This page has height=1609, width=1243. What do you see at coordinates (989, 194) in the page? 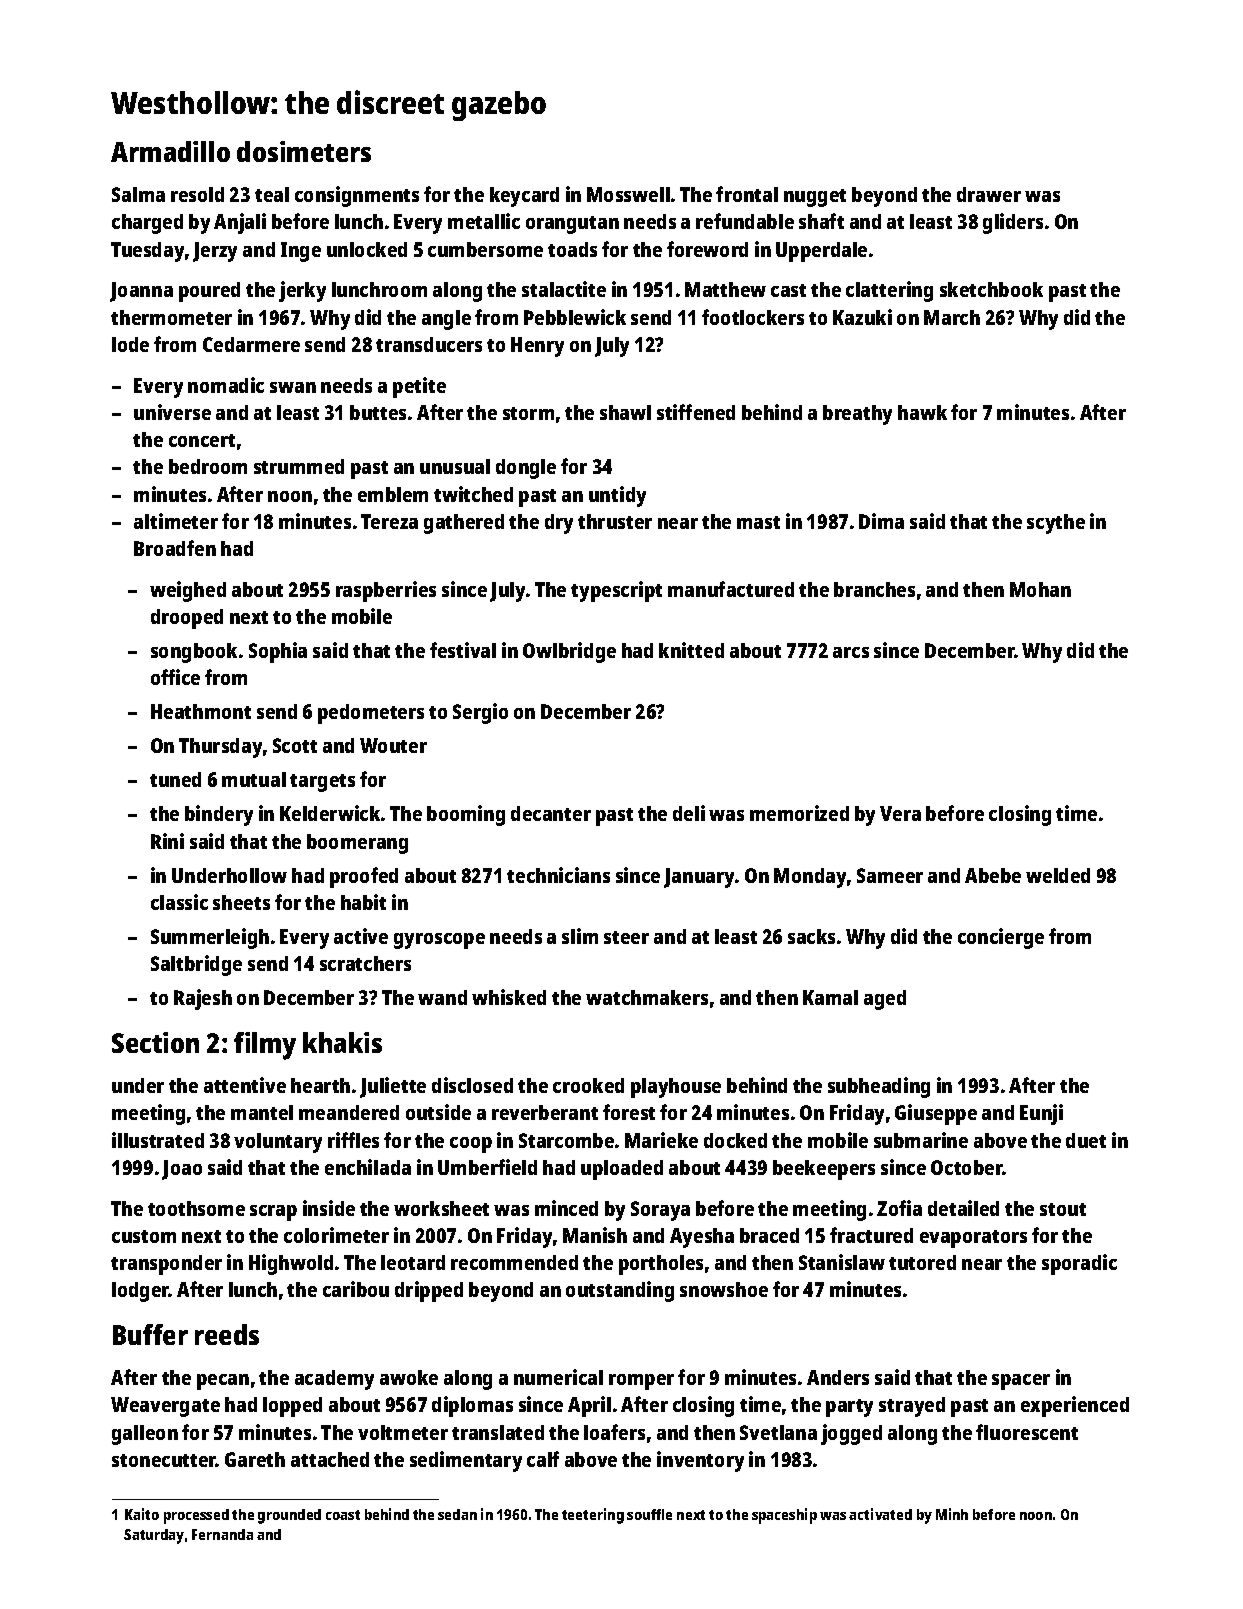
I see `drawer` at bounding box center [989, 194].
